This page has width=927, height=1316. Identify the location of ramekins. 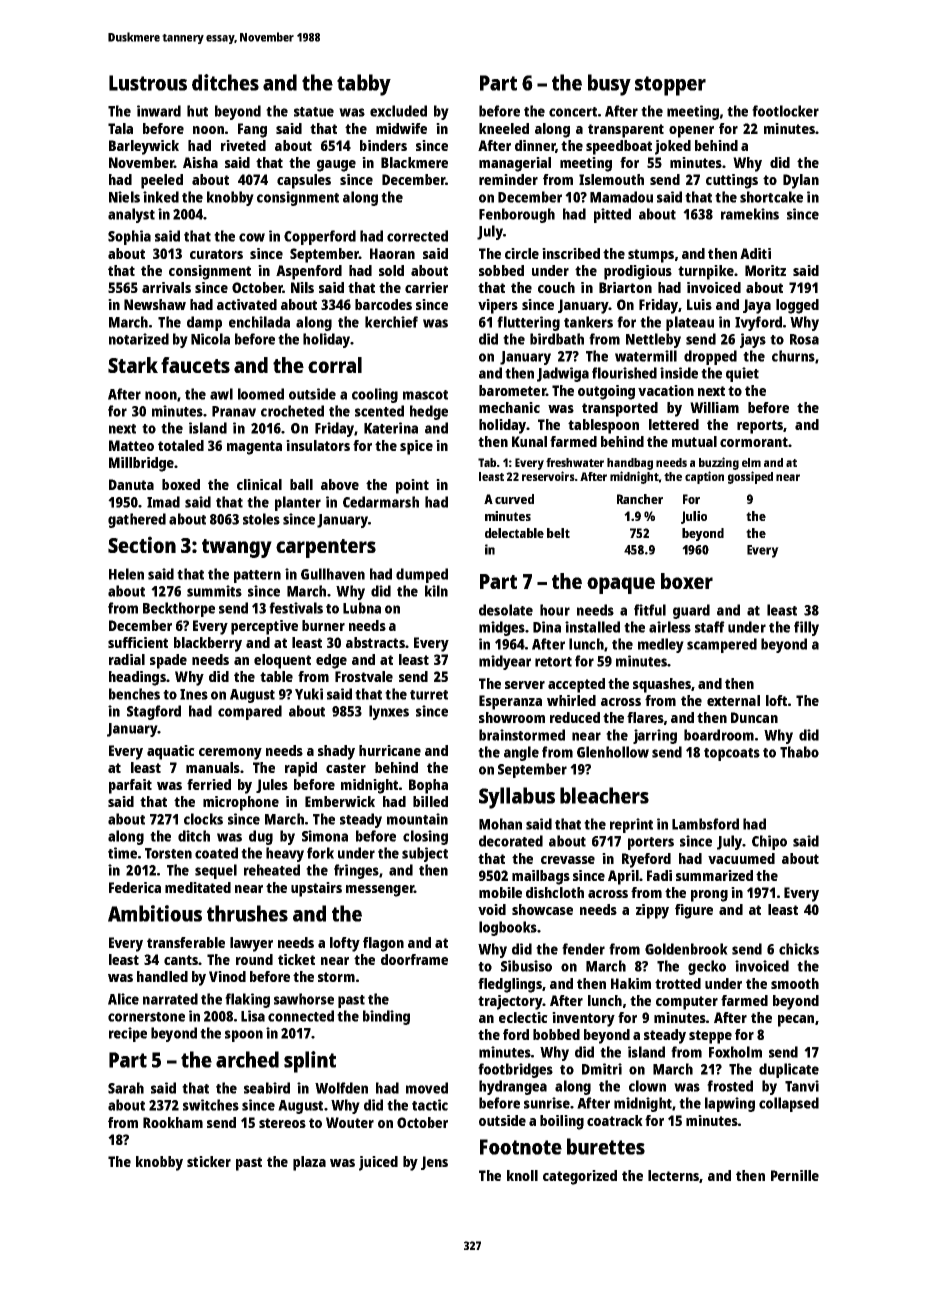
(750, 214).
